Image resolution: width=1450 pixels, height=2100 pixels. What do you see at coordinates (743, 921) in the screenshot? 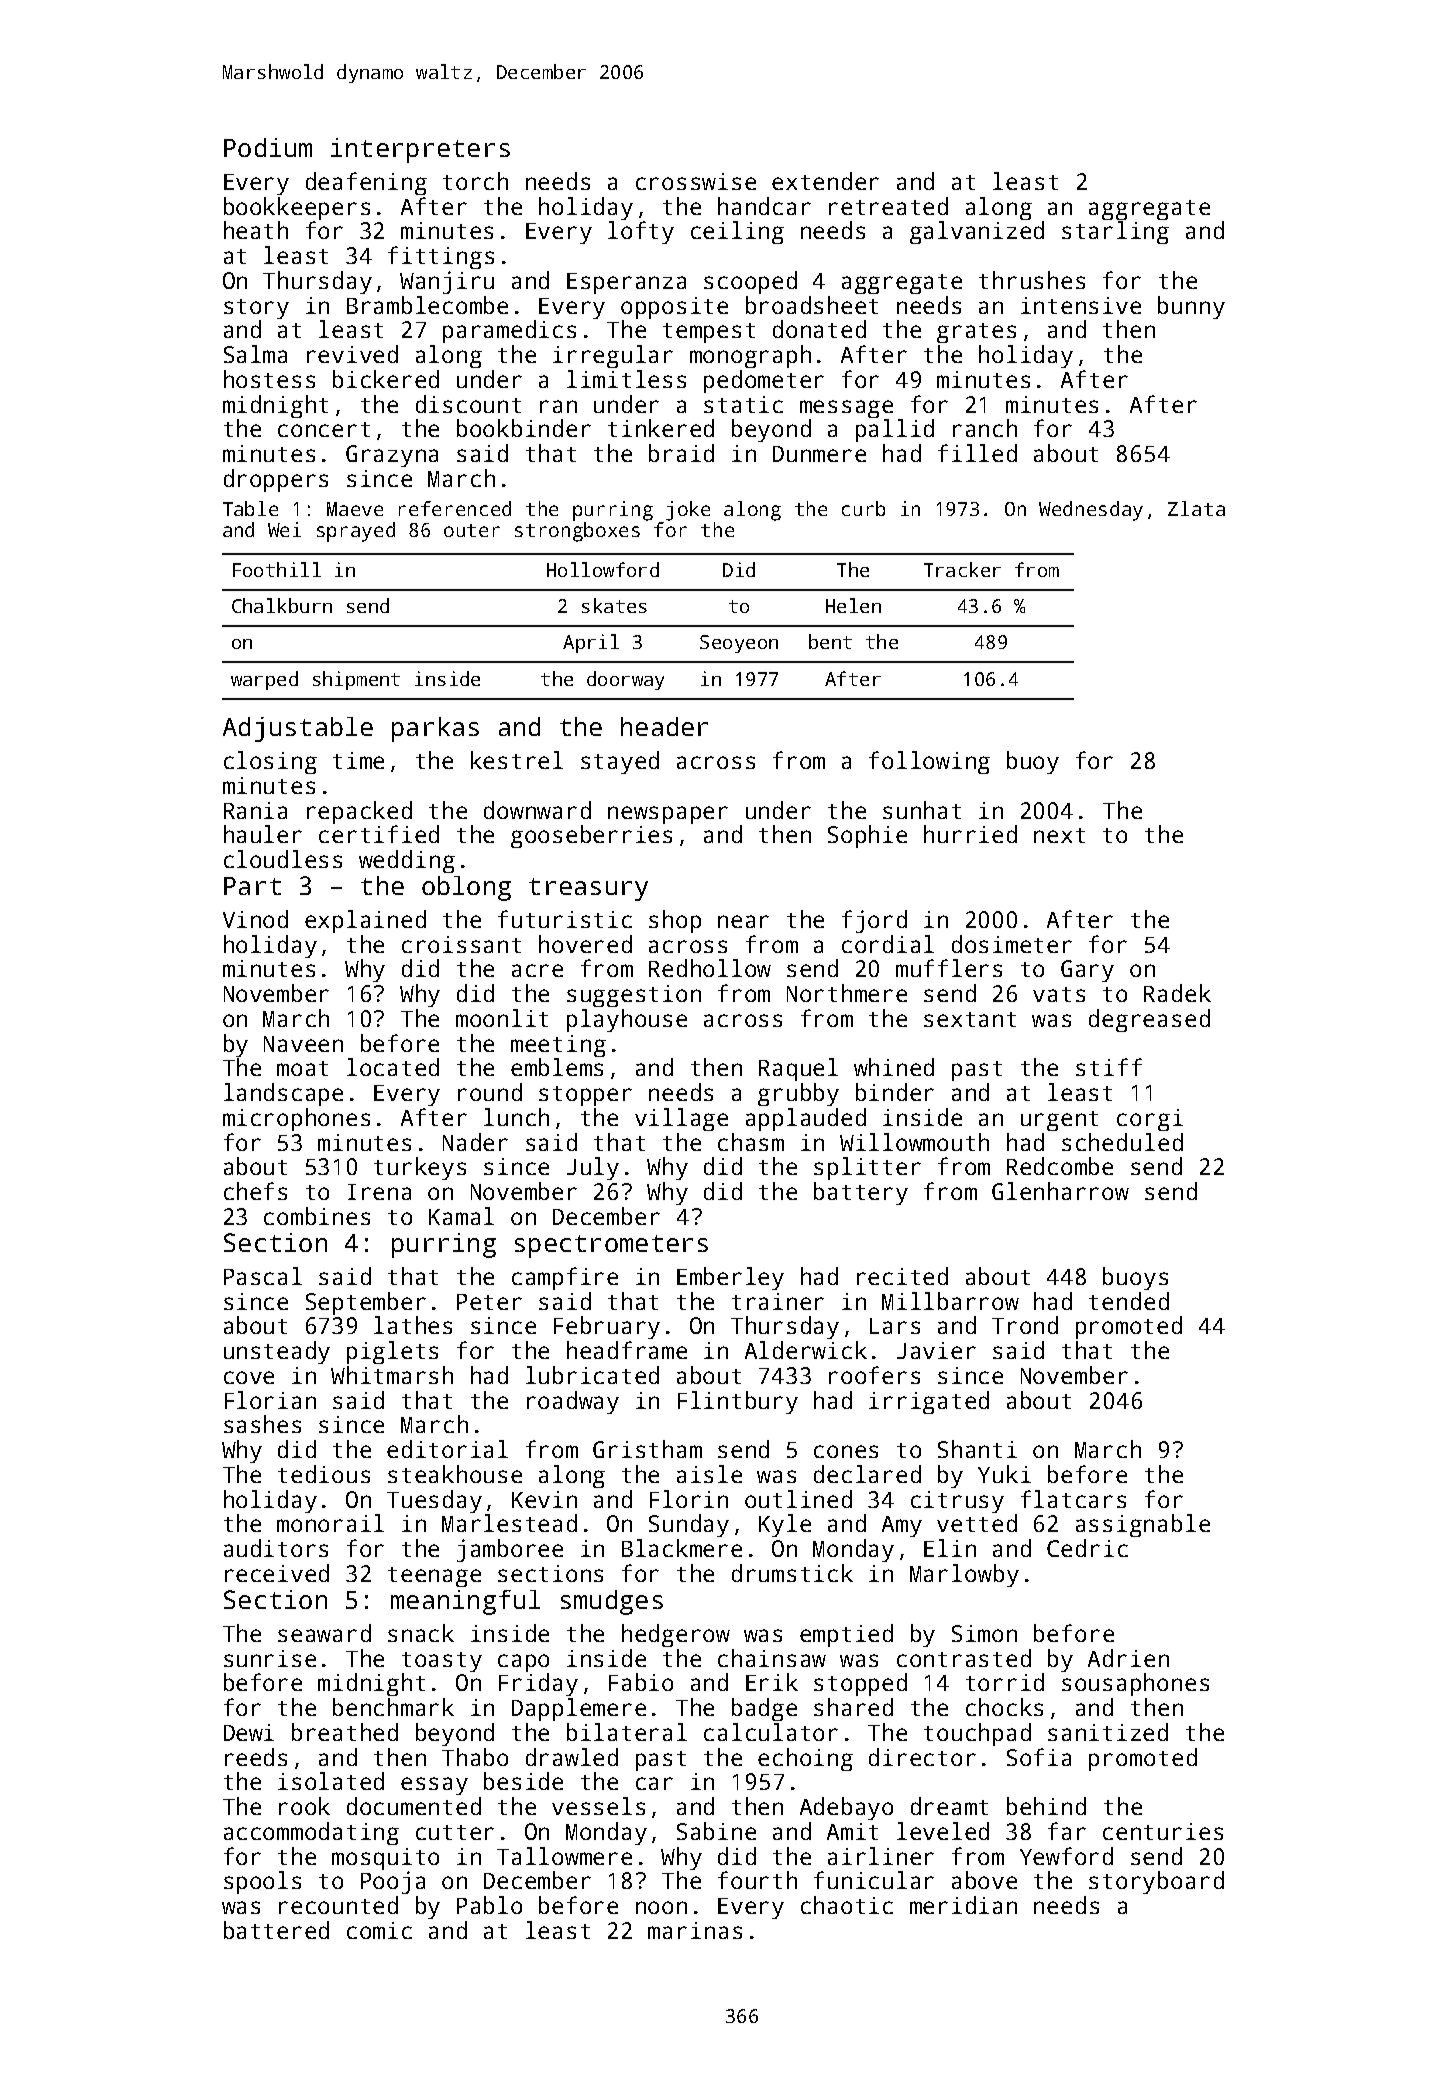
I see `near` at bounding box center [743, 921].
